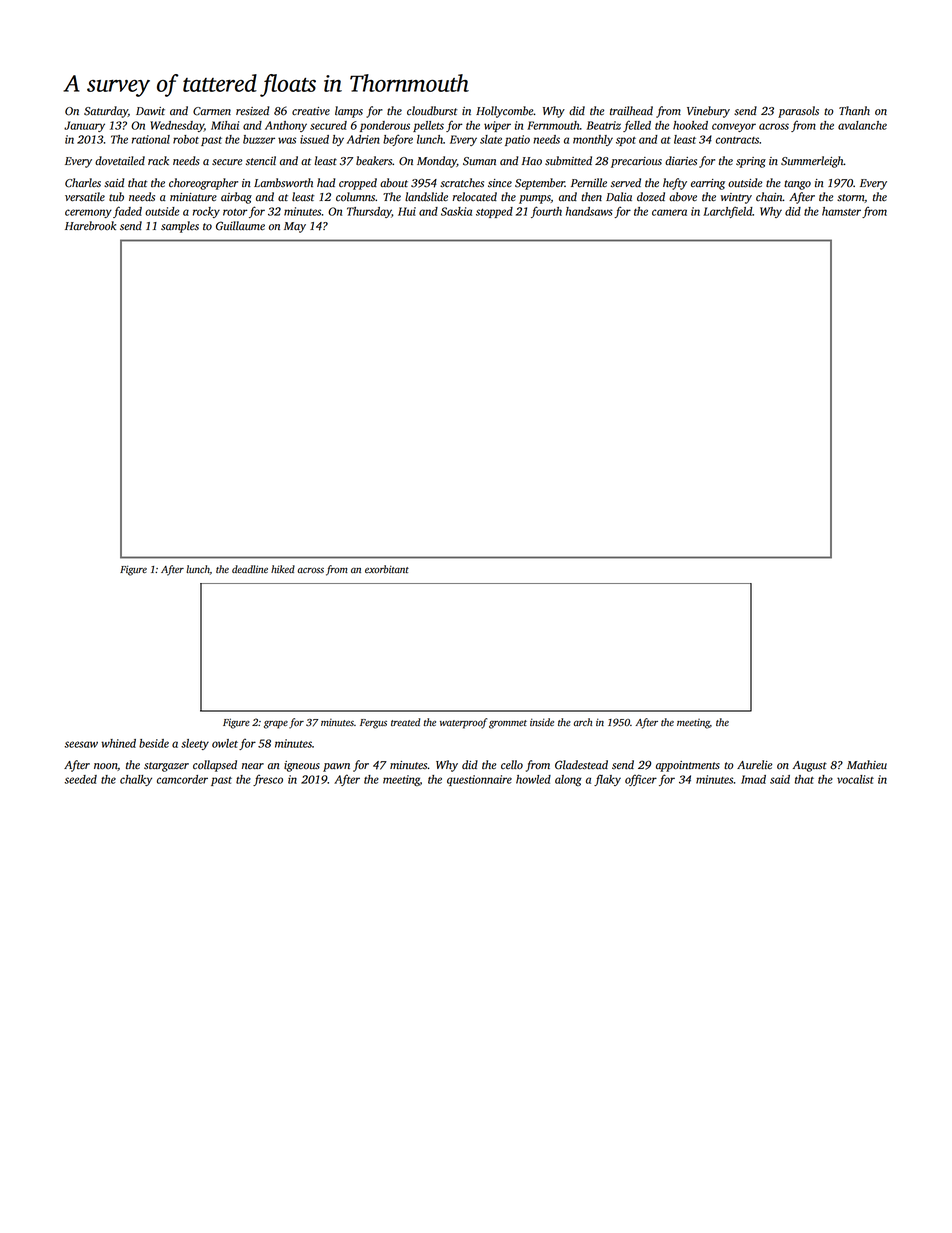 The image size is (952, 1233). I want to click on Thanh, so click(854, 110).
